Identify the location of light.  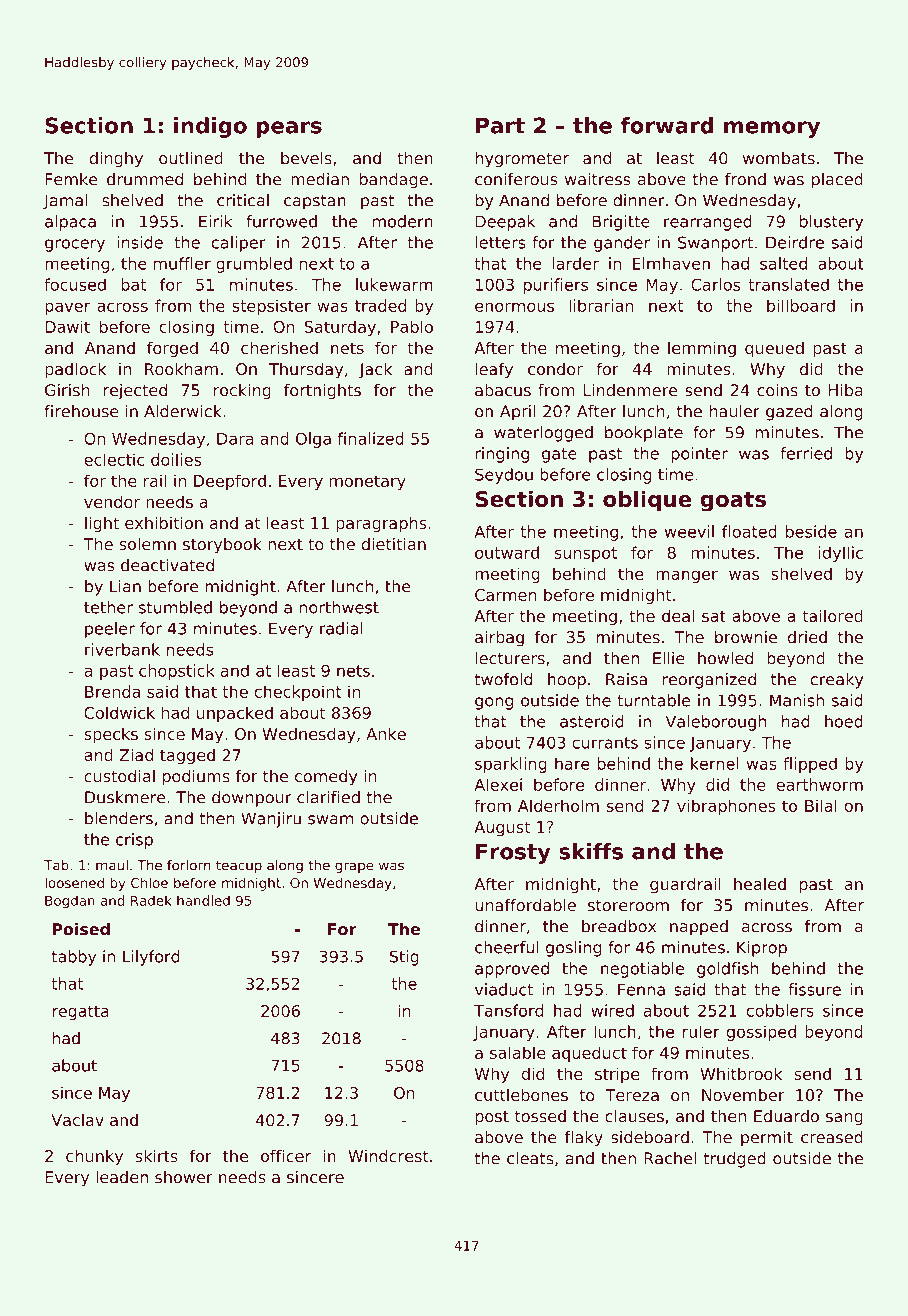
(102, 524).
